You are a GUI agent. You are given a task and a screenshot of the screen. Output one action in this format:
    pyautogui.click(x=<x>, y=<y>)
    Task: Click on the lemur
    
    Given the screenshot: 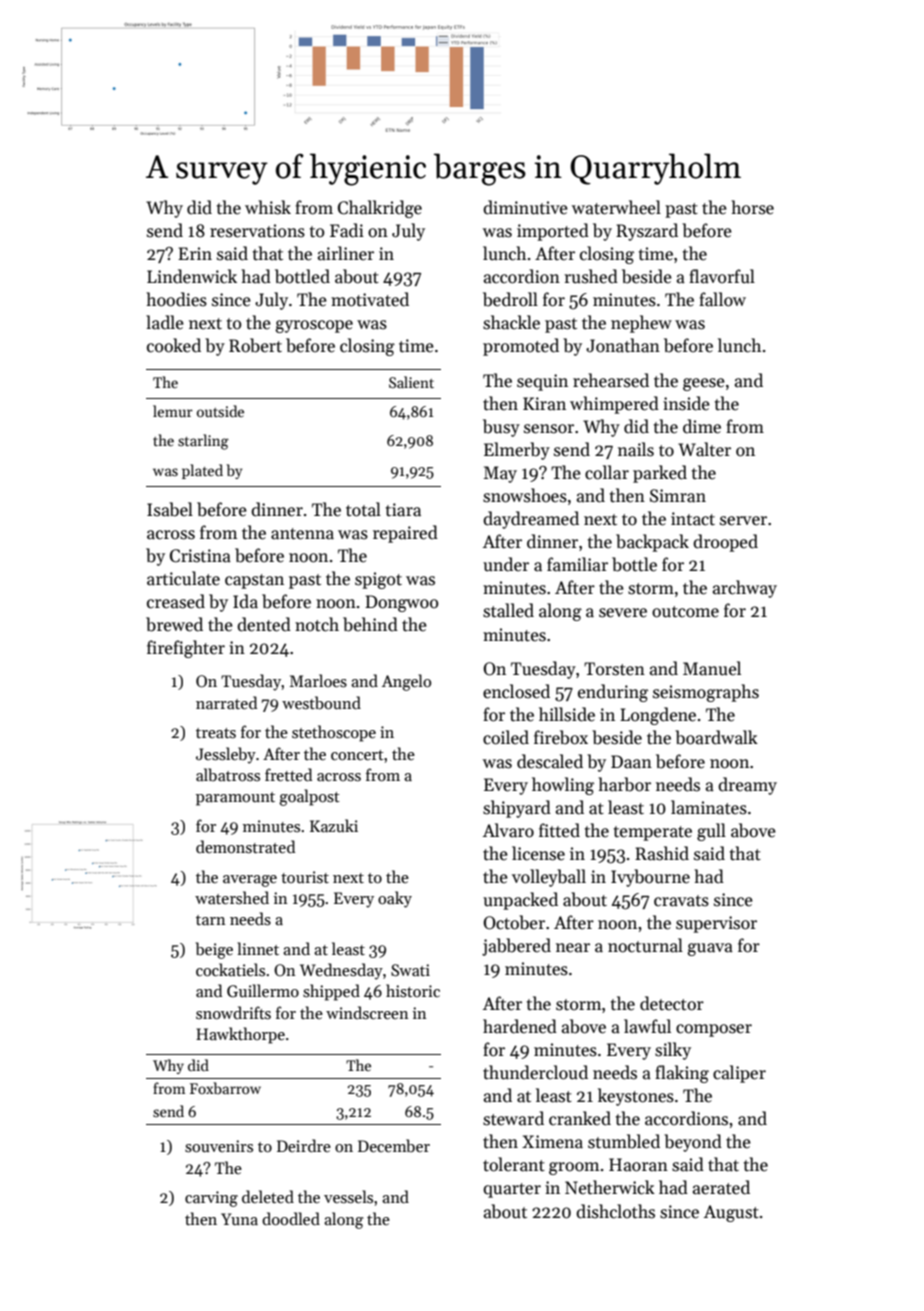 What is the action you would take?
    pyautogui.click(x=173, y=411)
